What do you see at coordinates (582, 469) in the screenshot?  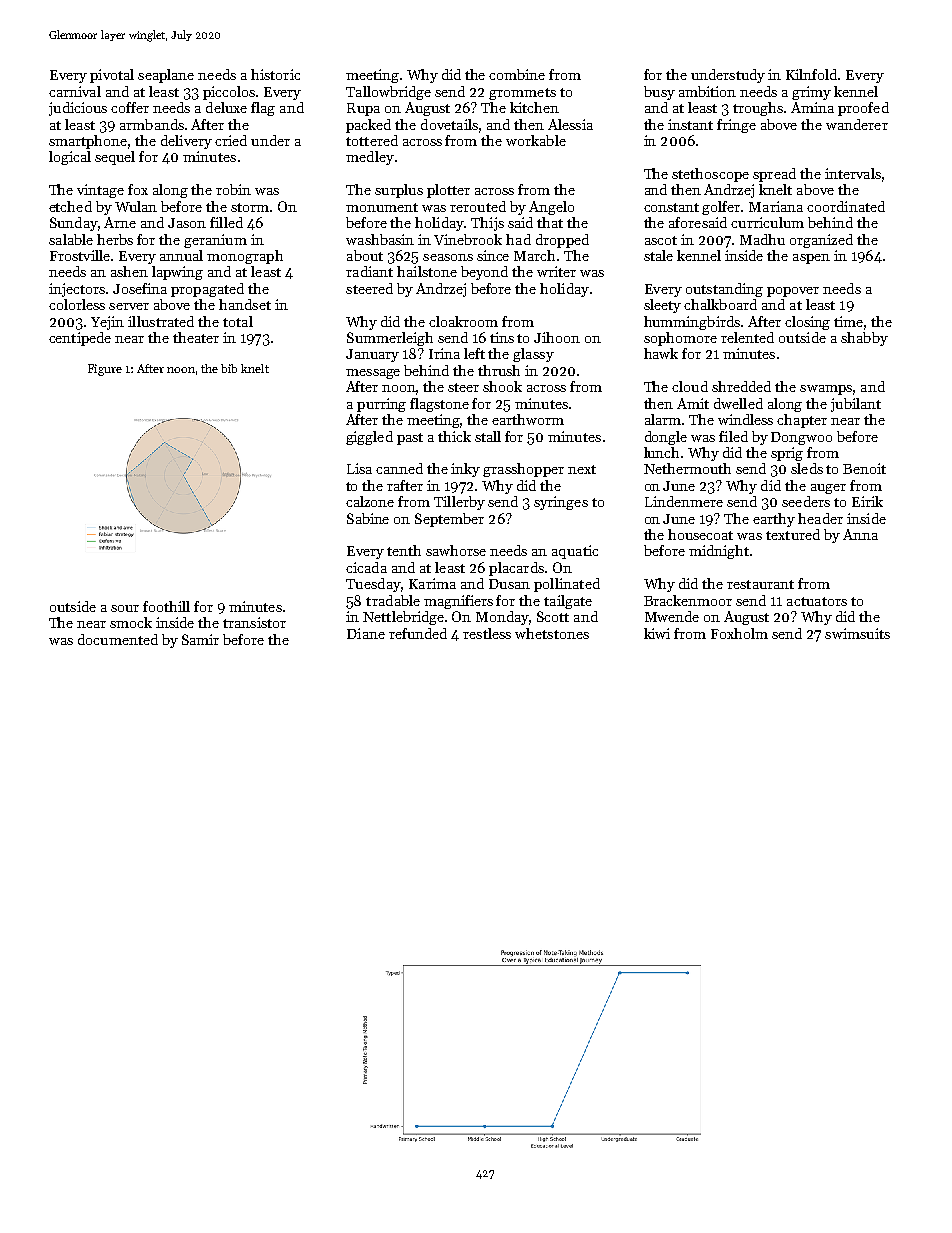 I see `next` at bounding box center [582, 469].
